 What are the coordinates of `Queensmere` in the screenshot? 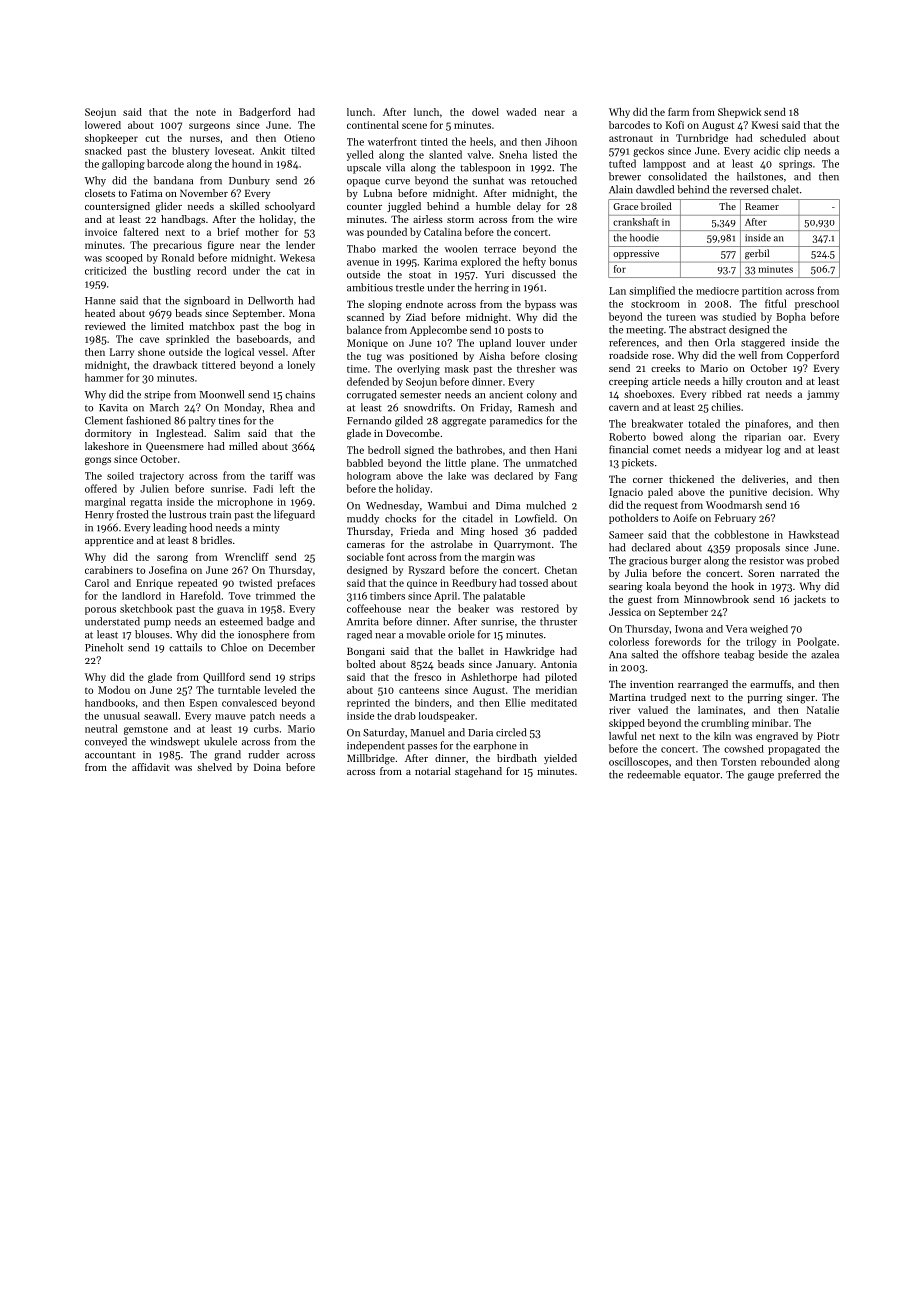 It's located at (175, 447).
